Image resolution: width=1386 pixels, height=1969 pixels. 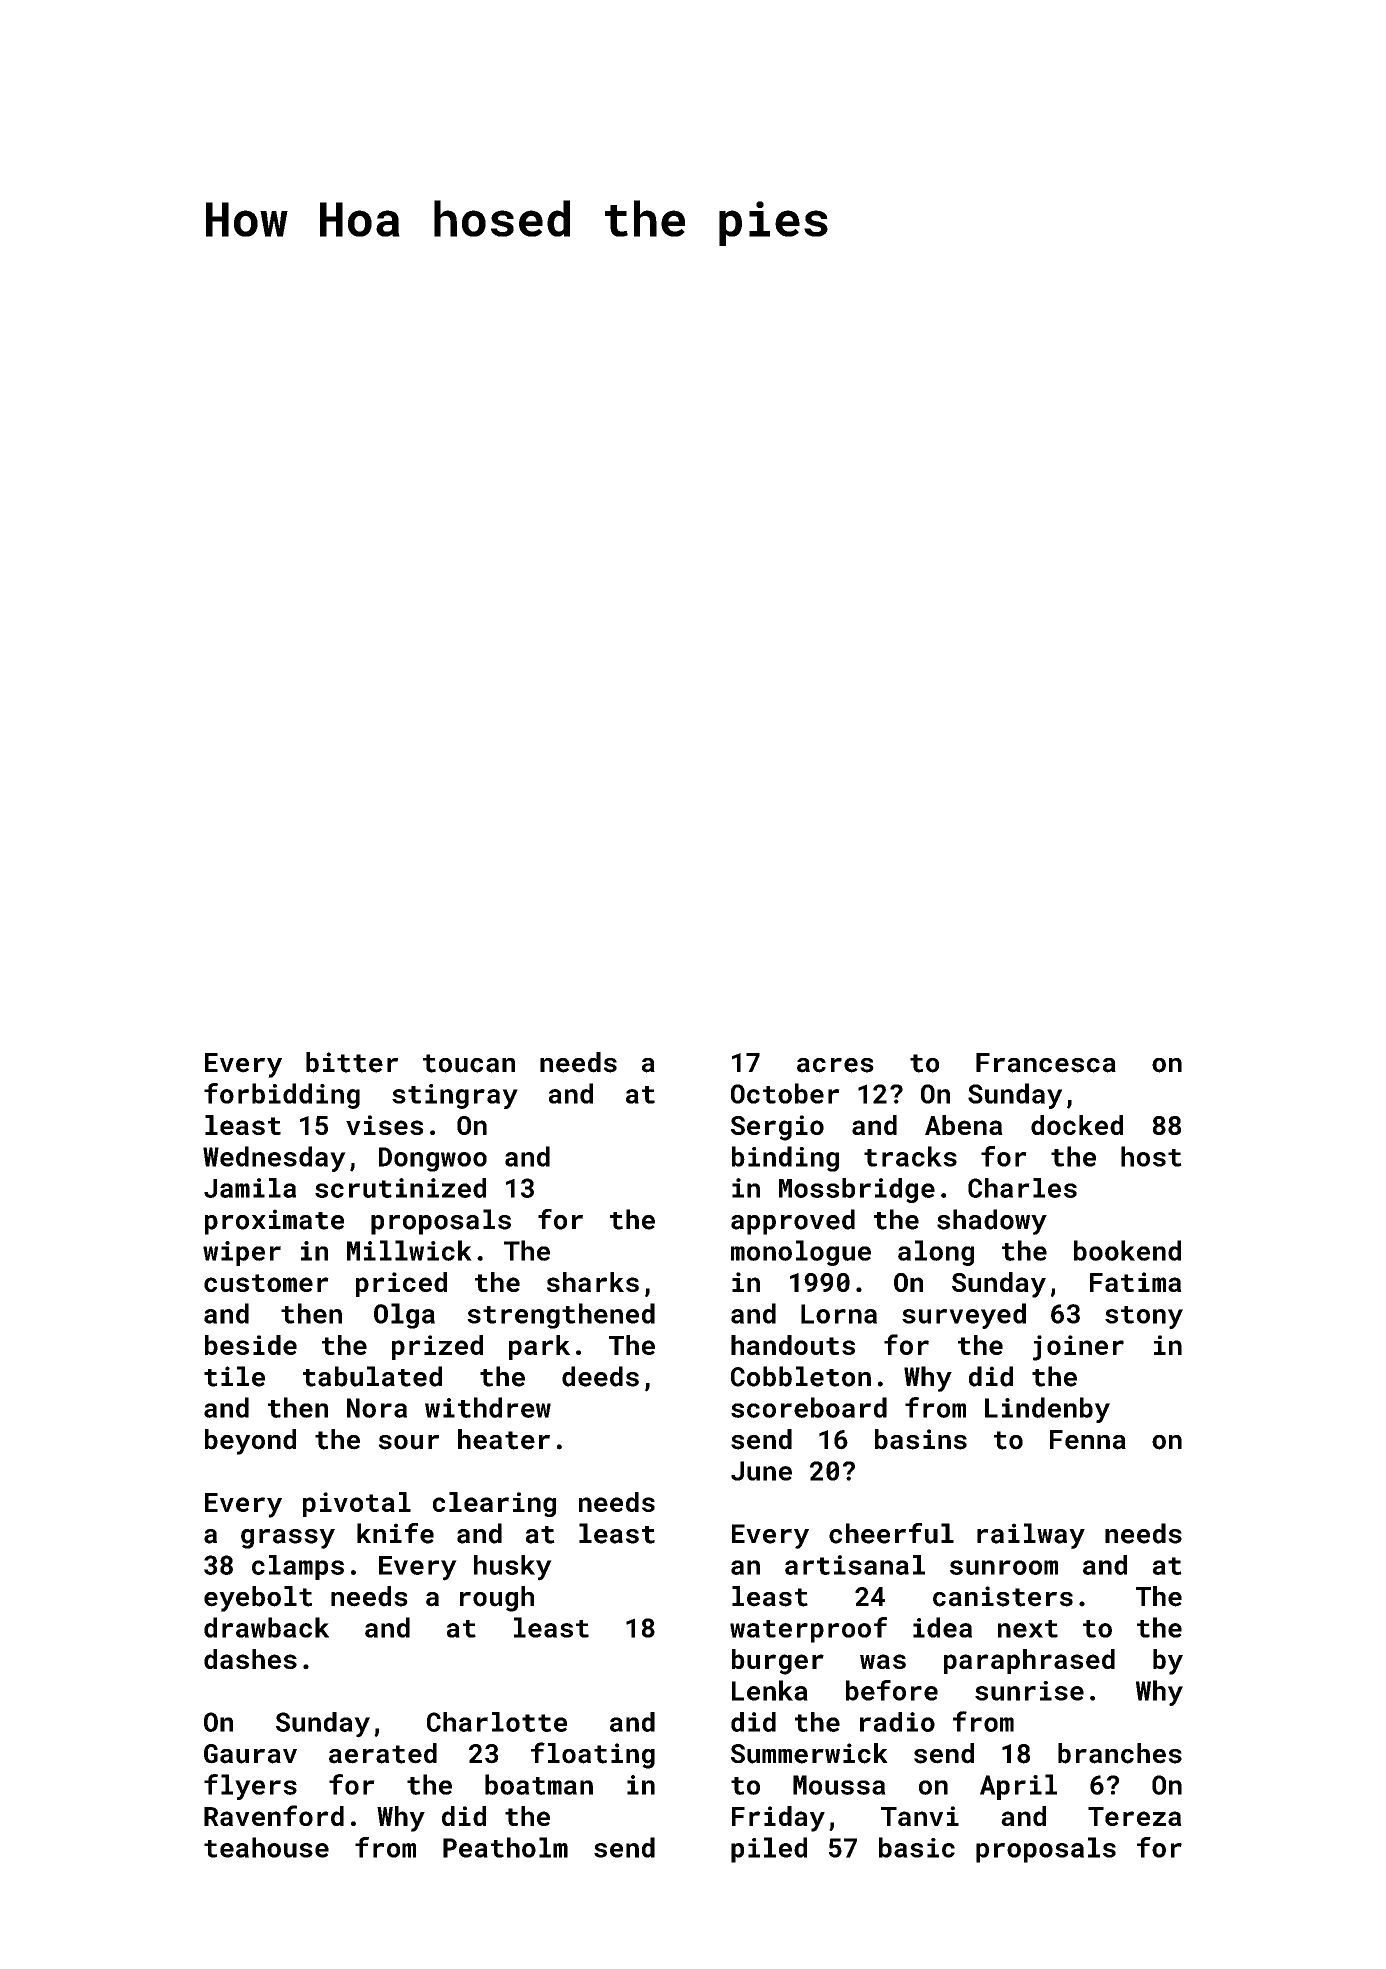 I want to click on October, so click(x=785, y=1093).
